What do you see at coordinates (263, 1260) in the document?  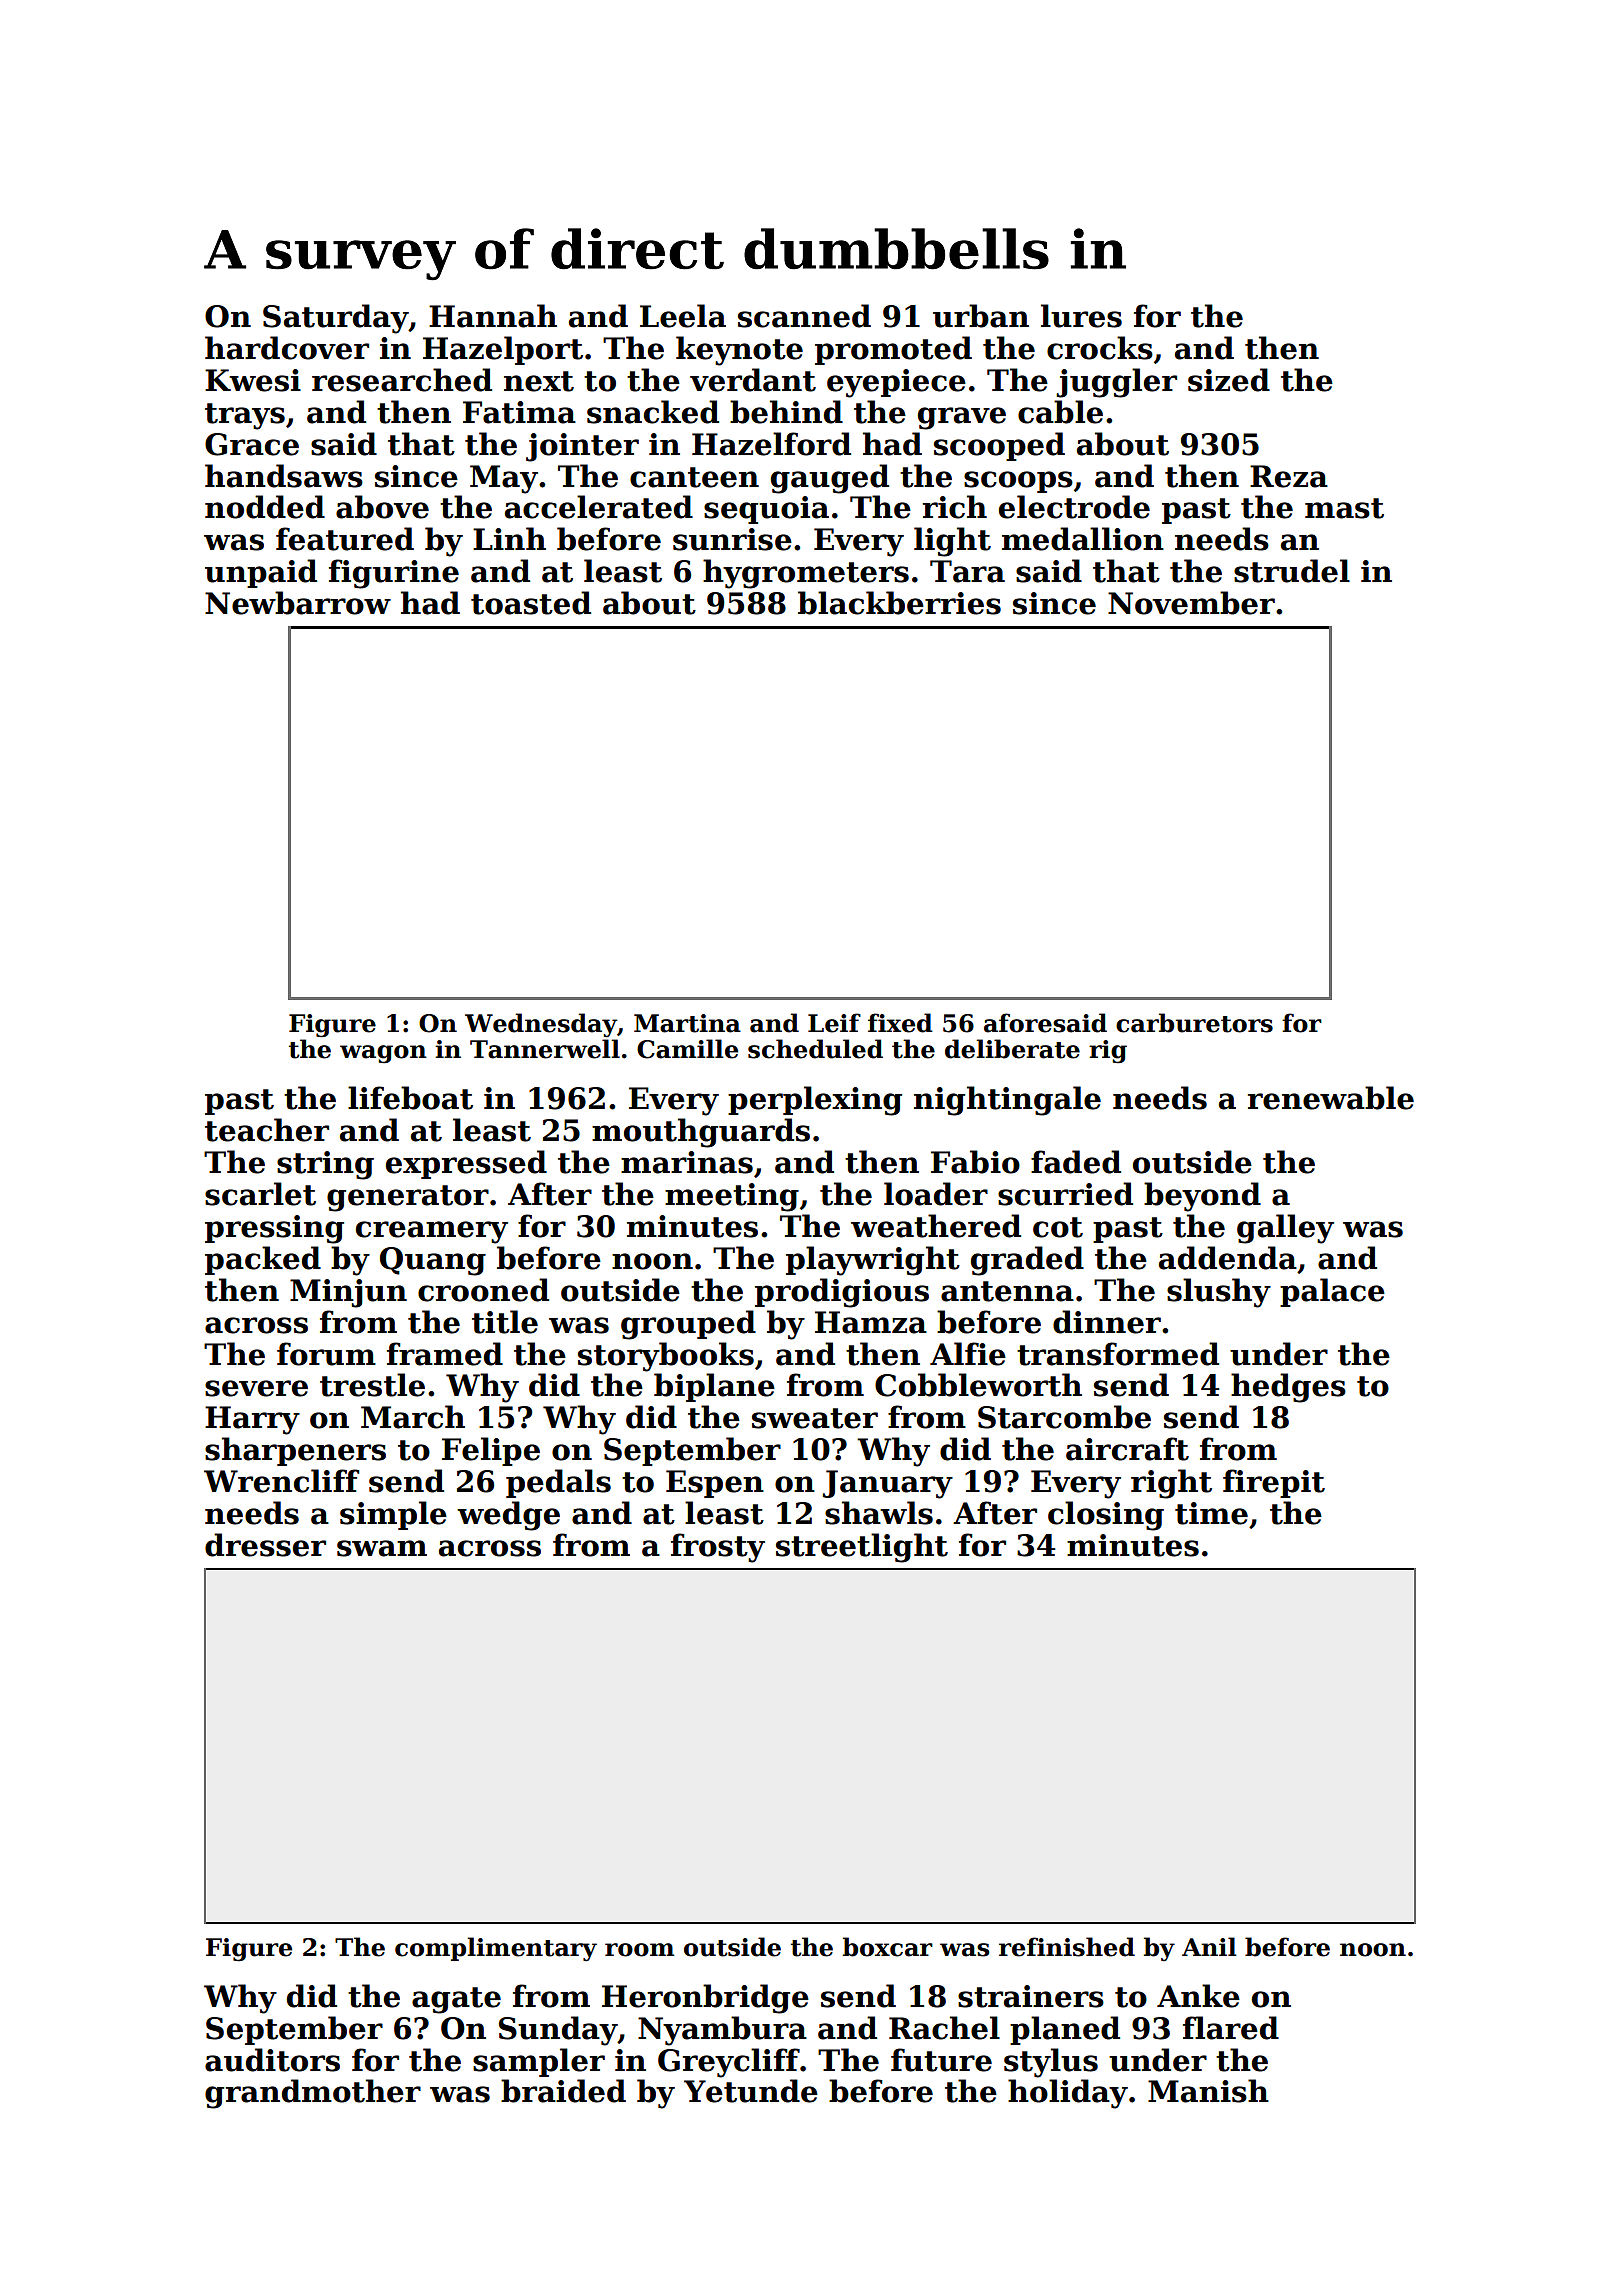 I see `packed` at bounding box center [263, 1260].
